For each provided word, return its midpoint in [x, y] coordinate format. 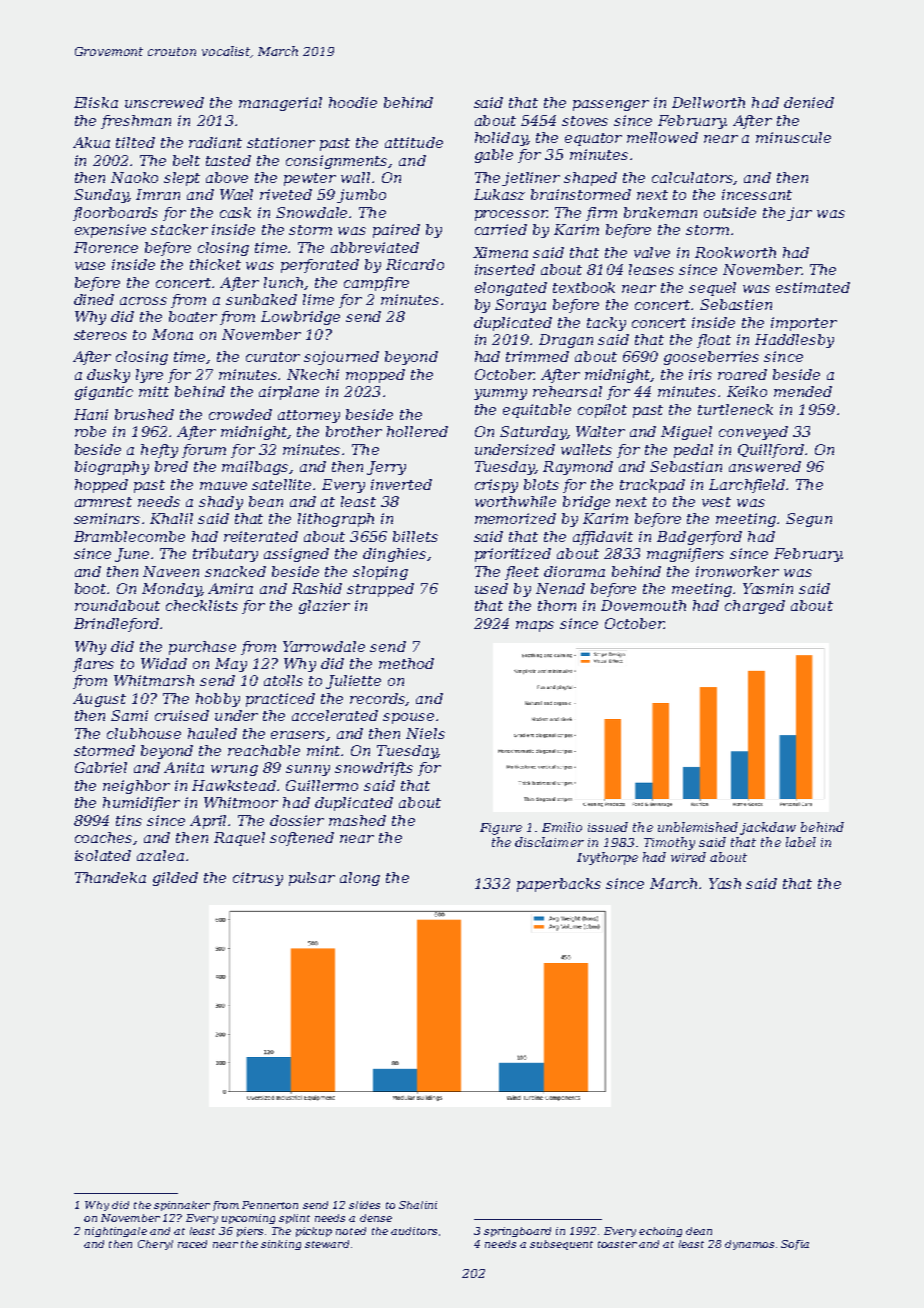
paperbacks [559, 885]
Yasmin [768, 588]
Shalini [418, 1205]
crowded [240, 414]
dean [699, 1231]
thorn [557, 605]
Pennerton [270, 1205]
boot [91, 588]
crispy [496, 486]
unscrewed [164, 102]
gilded [175, 879]
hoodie [353, 102]
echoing [660, 1232]
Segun [809, 520]
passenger [611, 105]
